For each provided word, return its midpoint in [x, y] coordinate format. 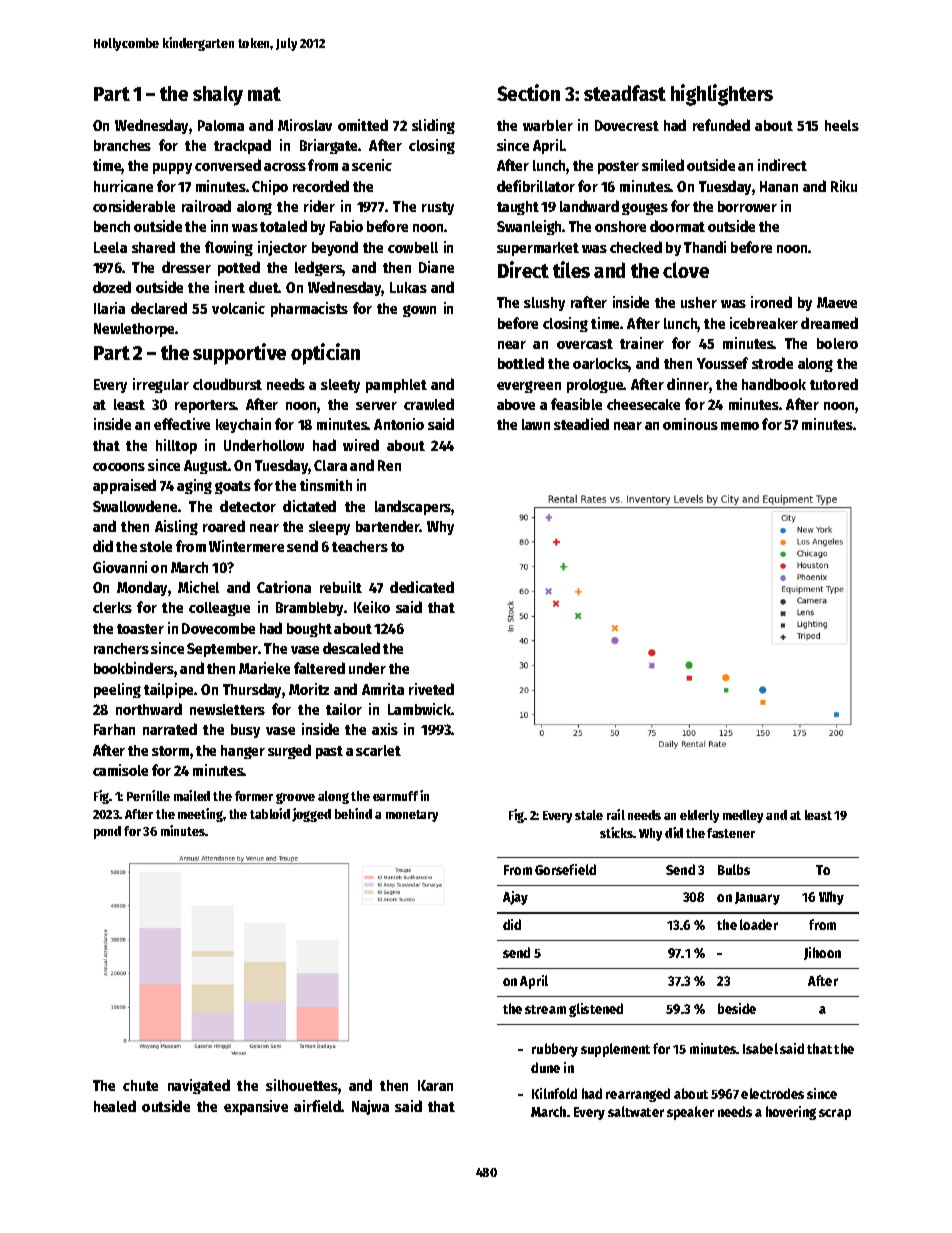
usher [699, 302]
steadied [581, 424]
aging [194, 486]
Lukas [408, 287]
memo [740, 426]
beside [737, 1008]
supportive [239, 354]
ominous [690, 424]
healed [115, 1106]
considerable [134, 206]
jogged [311, 815]
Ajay [515, 898]
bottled [521, 363]
